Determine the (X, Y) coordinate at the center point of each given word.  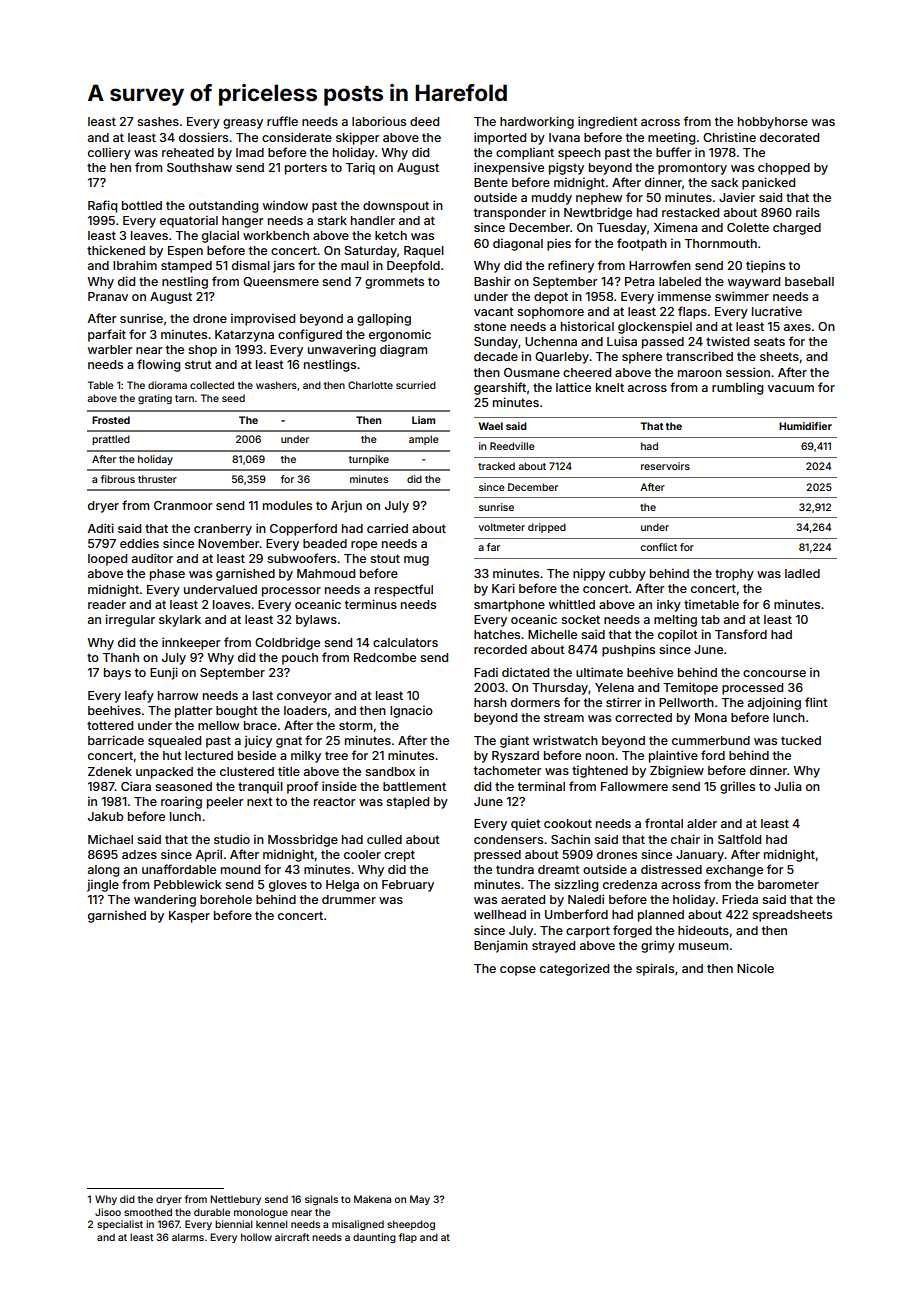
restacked (690, 212)
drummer (349, 899)
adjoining (774, 703)
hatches (497, 634)
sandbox (390, 771)
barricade (116, 740)
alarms (188, 1237)
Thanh (121, 657)
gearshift (500, 388)
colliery (109, 153)
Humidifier (805, 426)
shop (202, 351)
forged (632, 931)
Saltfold (739, 839)
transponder (510, 214)
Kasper (189, 917)
